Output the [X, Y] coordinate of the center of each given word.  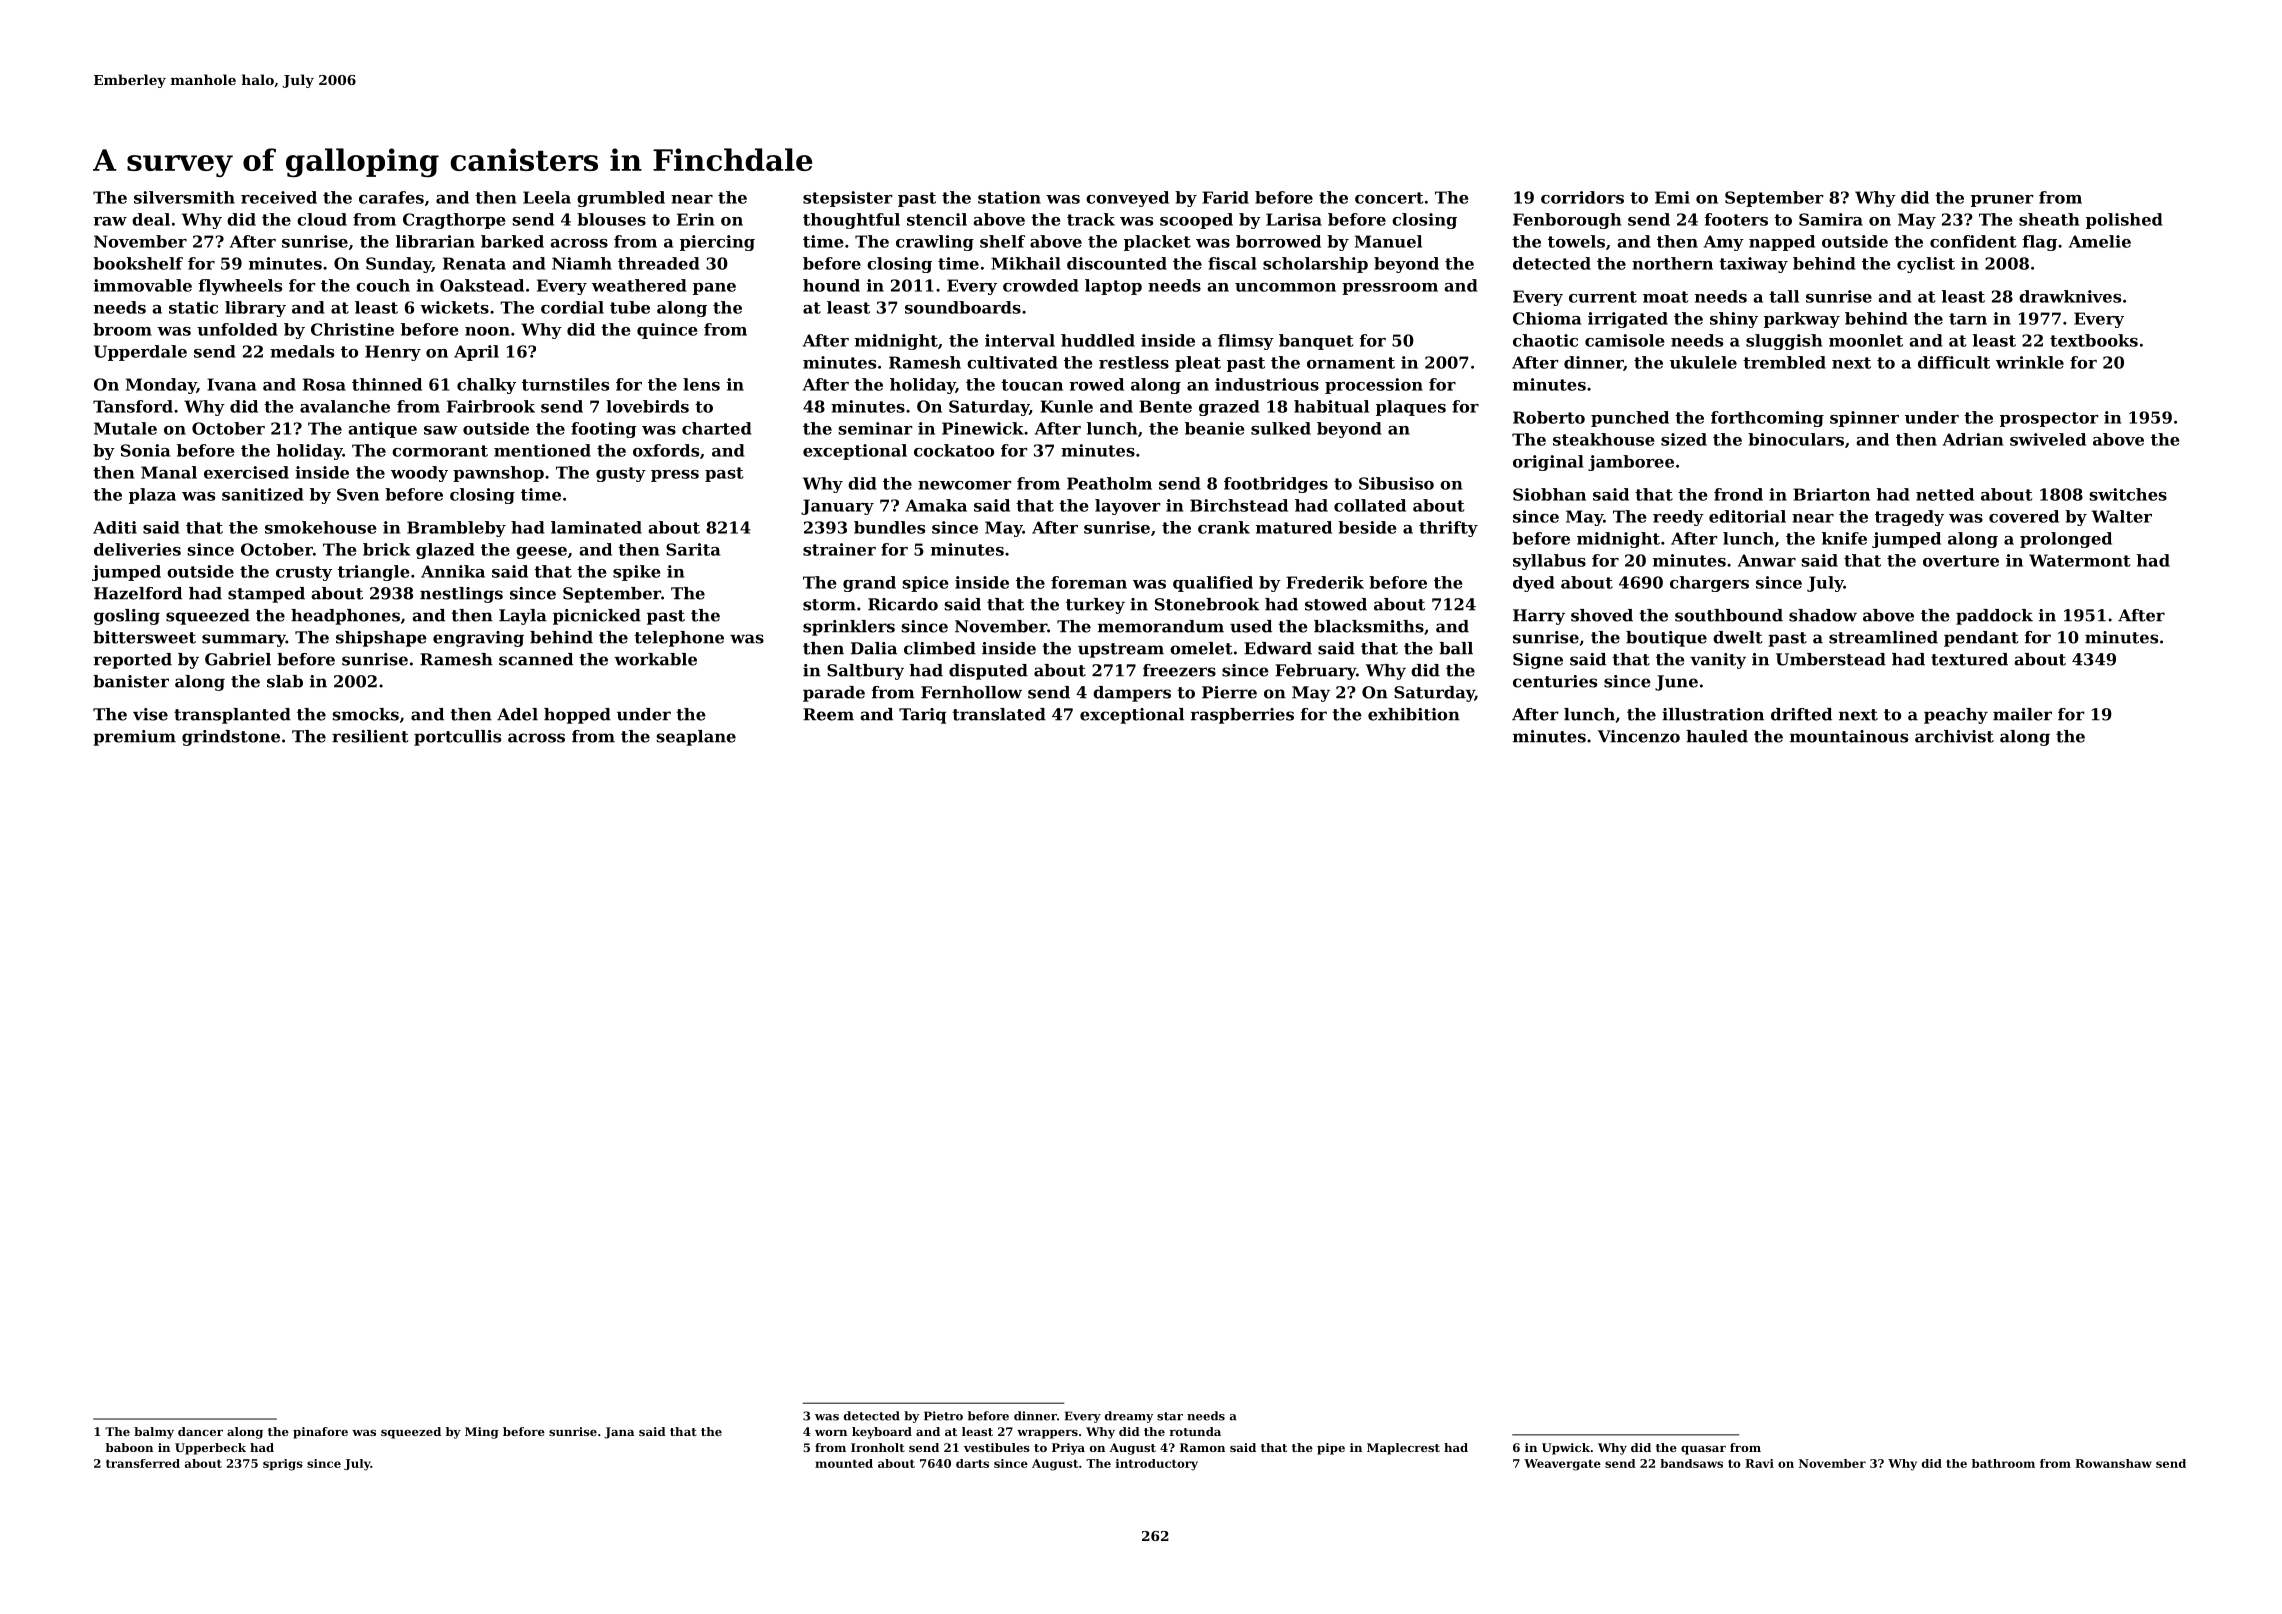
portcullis [457, 738]
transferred [143, 1463]
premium [134, 738]
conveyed [1127, 199]
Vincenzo [1639, 736]
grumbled [621, 199]
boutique [1666, 639]
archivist [1954, 736]
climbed [940, 648]
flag [2040, 243]
